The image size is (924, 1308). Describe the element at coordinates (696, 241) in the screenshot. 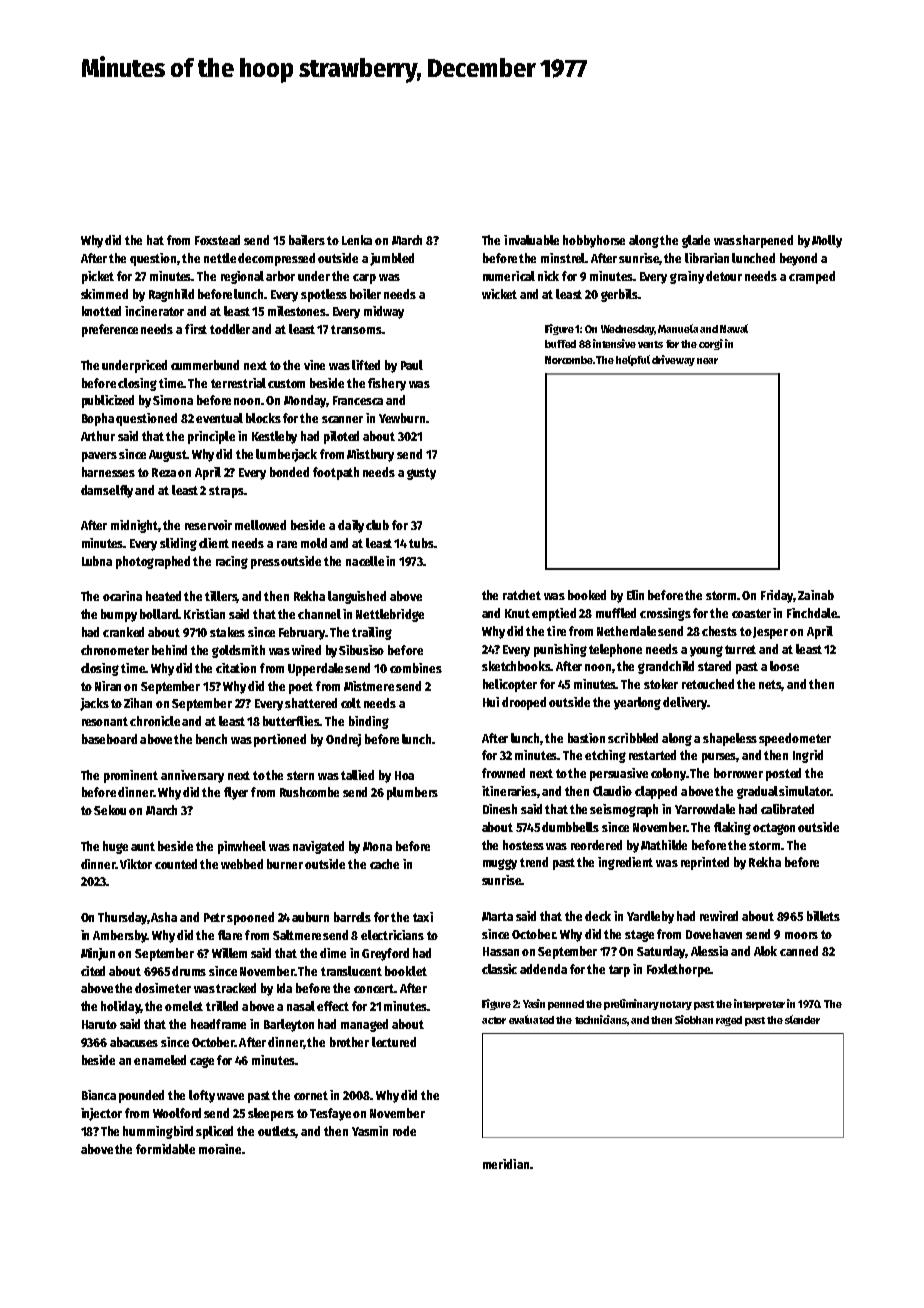

I see `glade` at that location.
